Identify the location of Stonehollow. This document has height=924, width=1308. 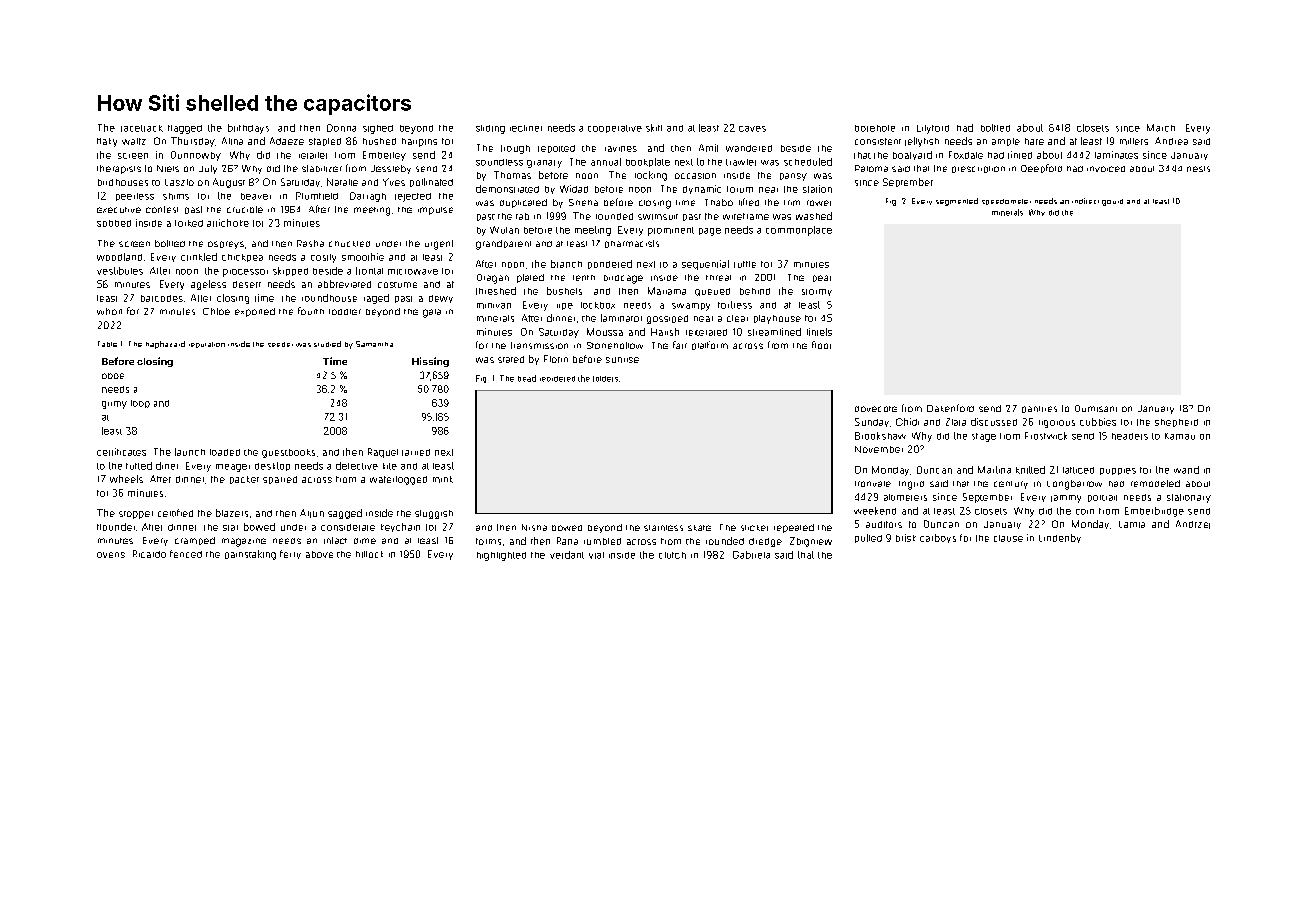
(615, 345).
